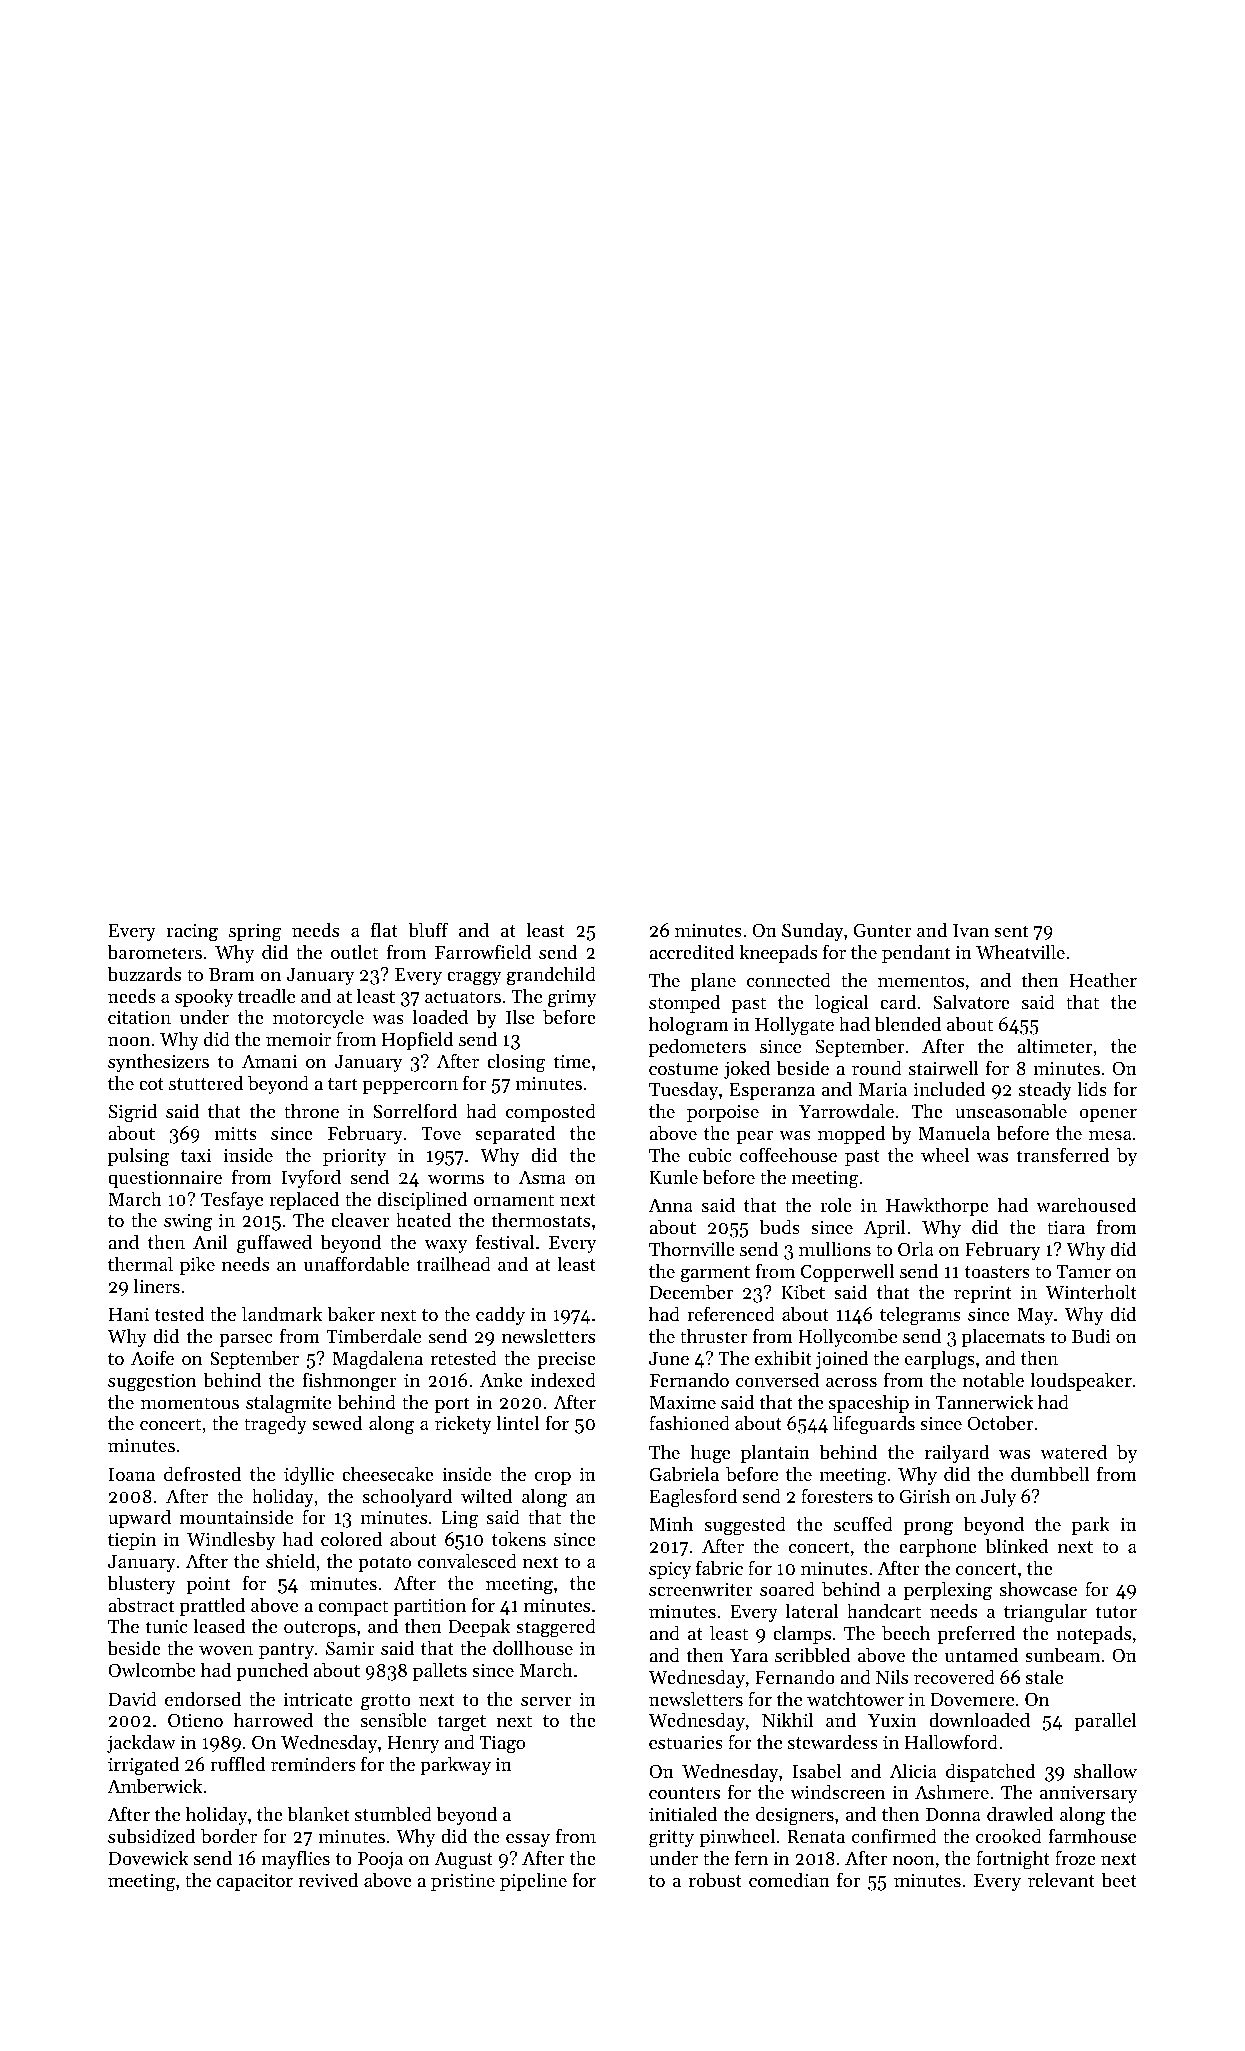  Describe the element at coordinates (354, 951) in the image. I see `outlet` at that location.
